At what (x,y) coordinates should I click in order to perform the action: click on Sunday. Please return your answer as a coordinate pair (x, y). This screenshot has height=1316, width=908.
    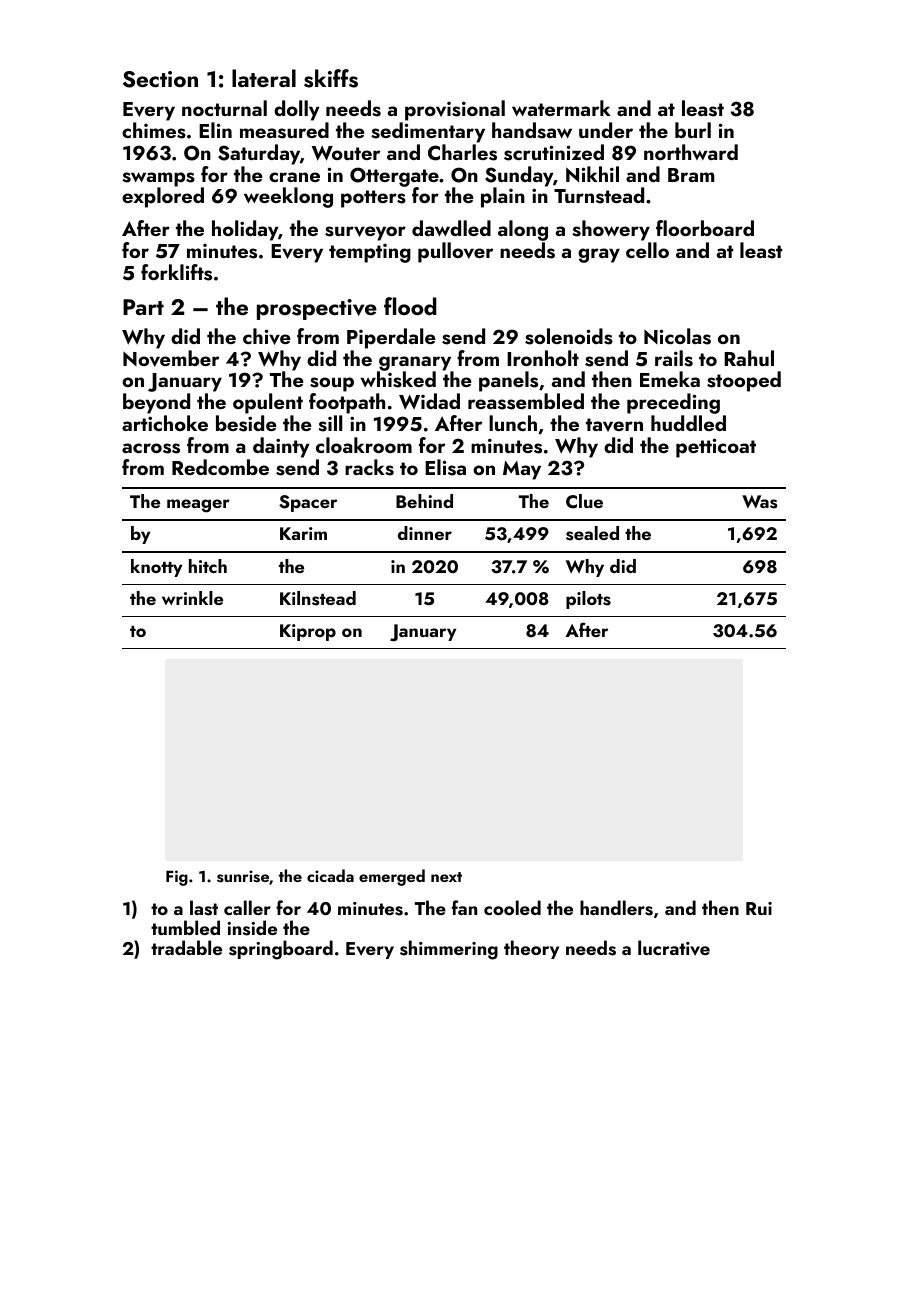
    Looking at the image, I should click on (519, 176).
